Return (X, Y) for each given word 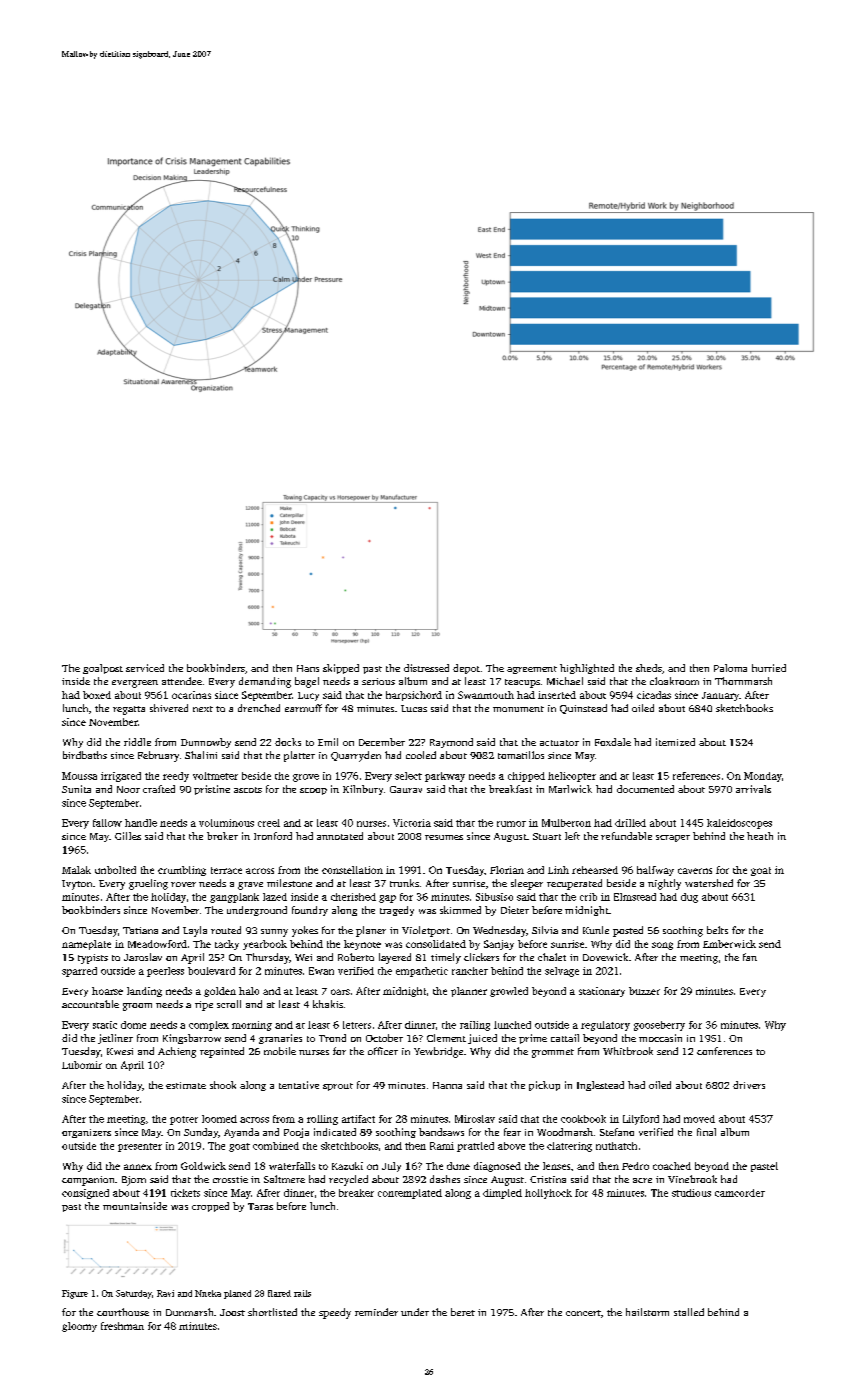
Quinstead (583, 709)
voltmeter (215, 776)
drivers (749, 1085)
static (105, 1025)
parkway (445, 777)
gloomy (79, 1327)
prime (533, 1039)
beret (463, 1312)
